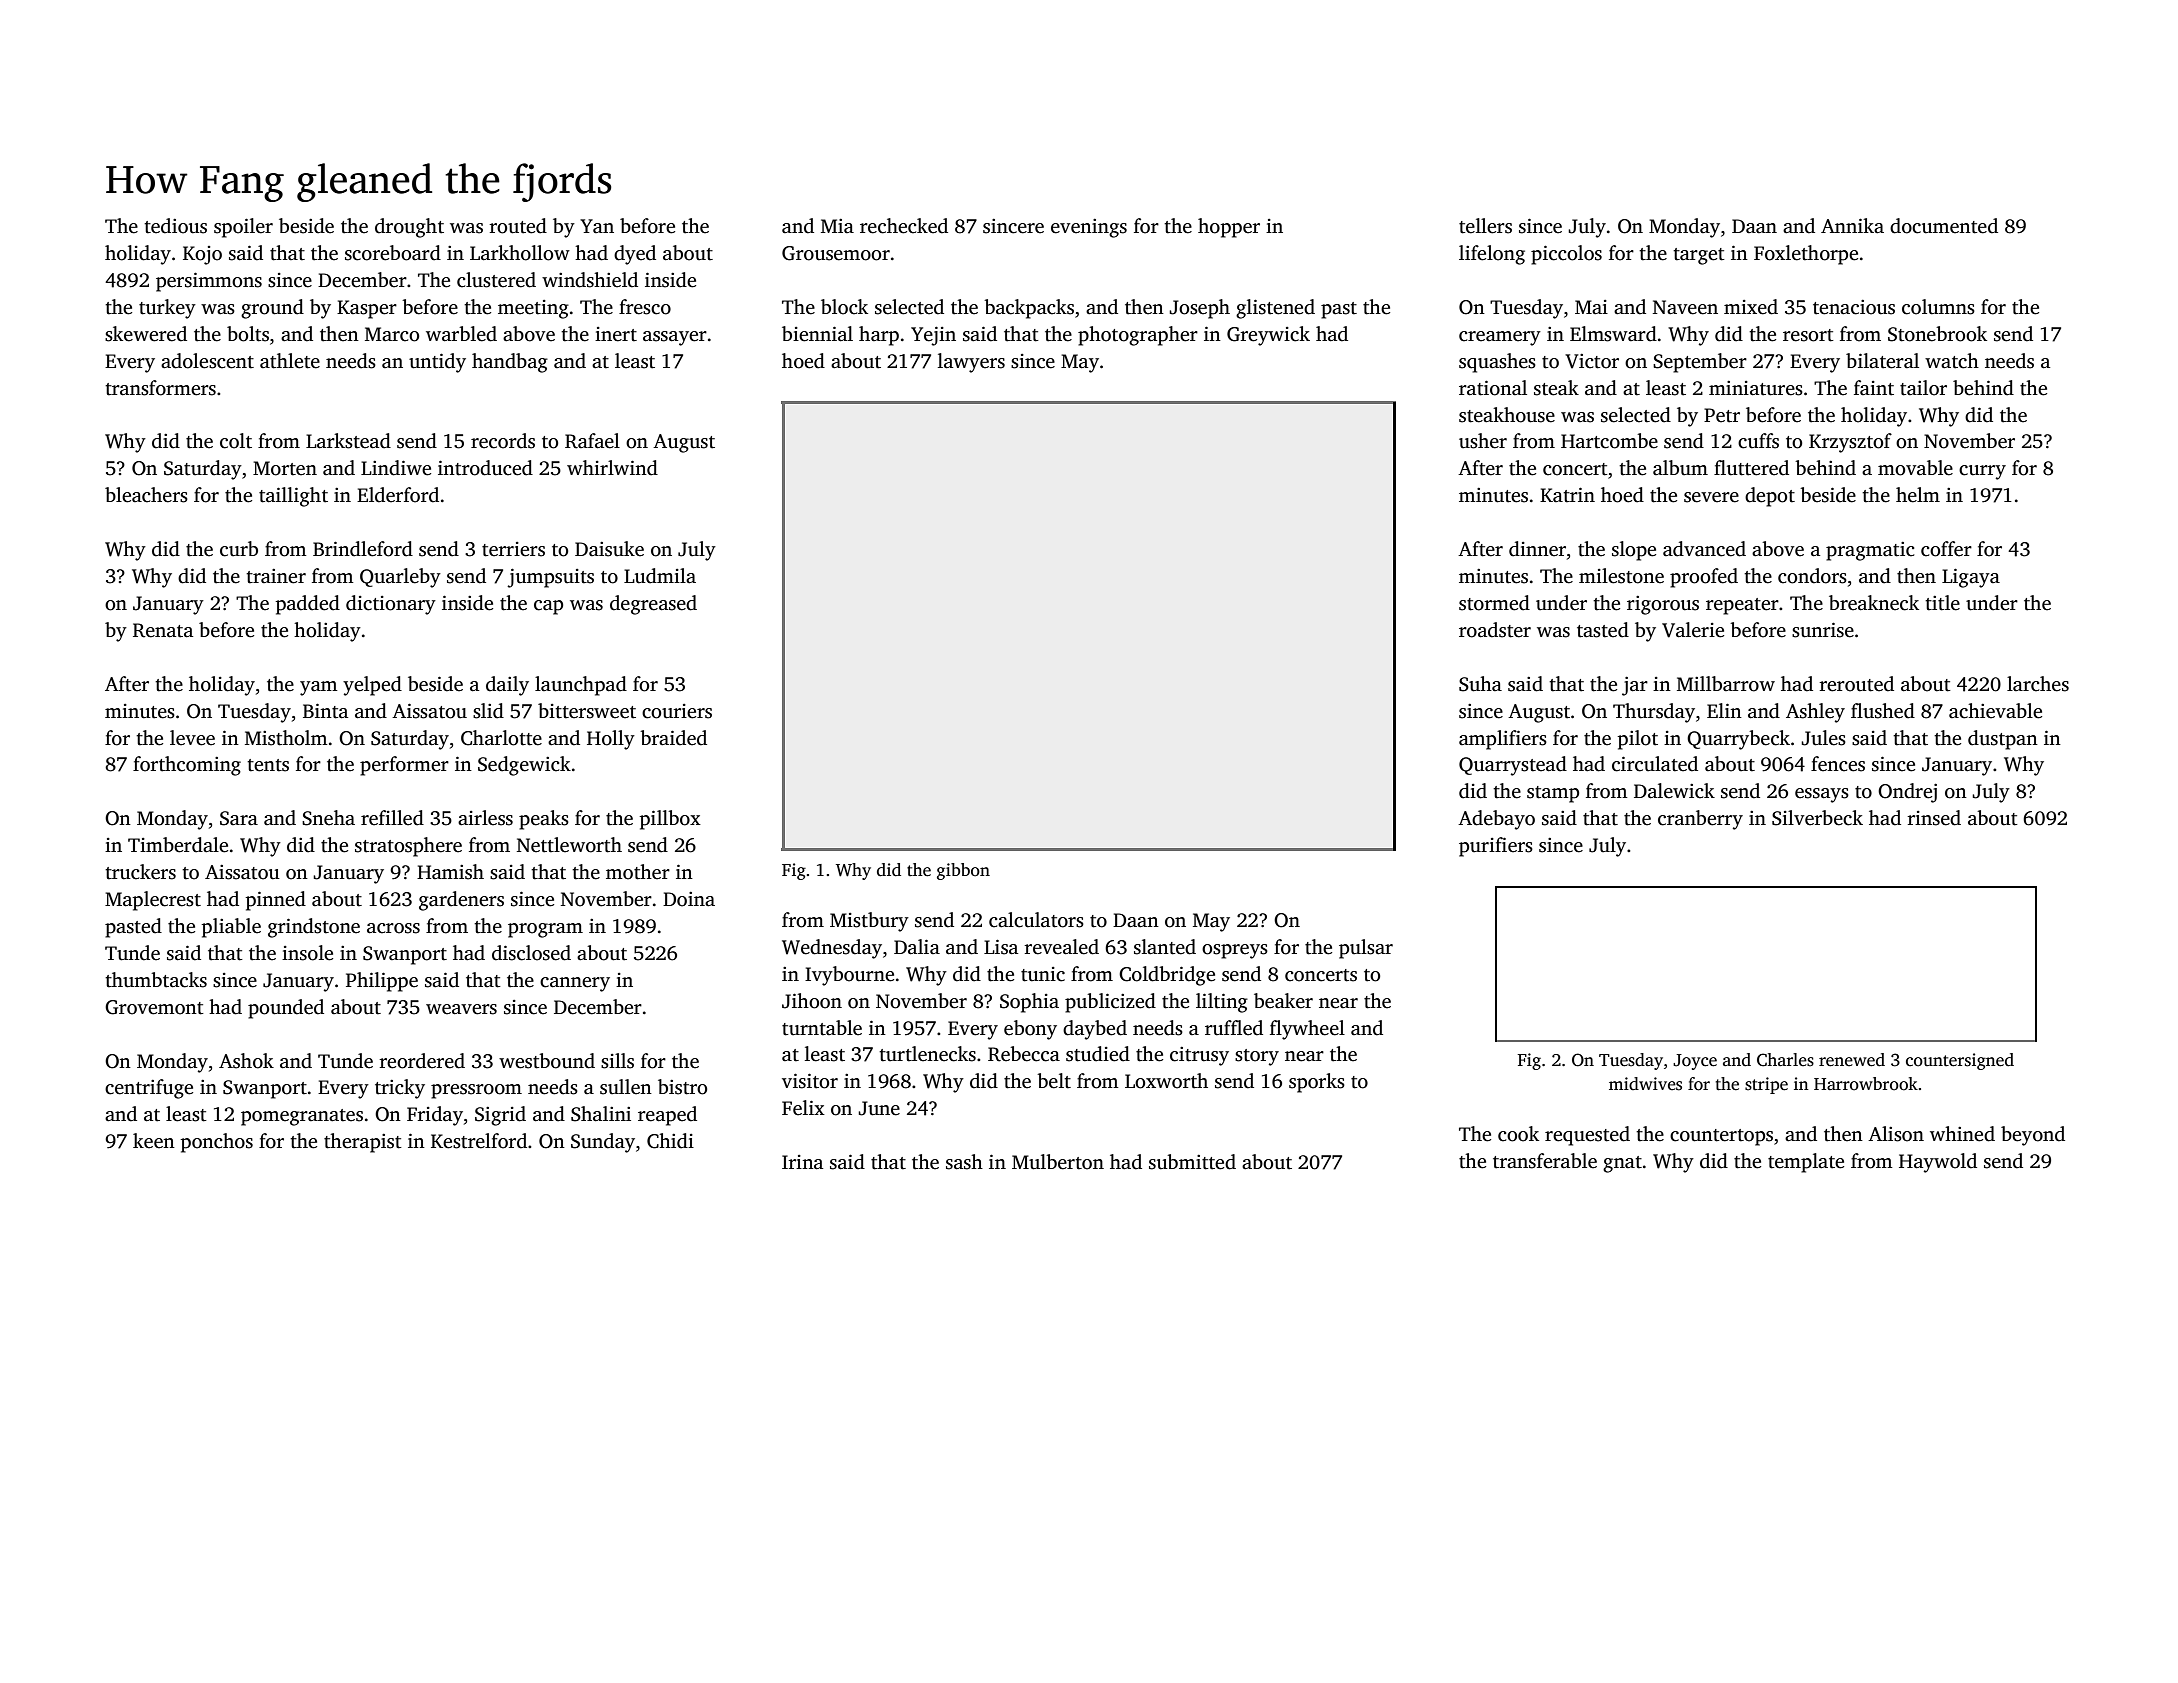 Image resolution: width=2178 pixels, height=1683 pixels. I want to click on spoiler, so click(243, 228).
